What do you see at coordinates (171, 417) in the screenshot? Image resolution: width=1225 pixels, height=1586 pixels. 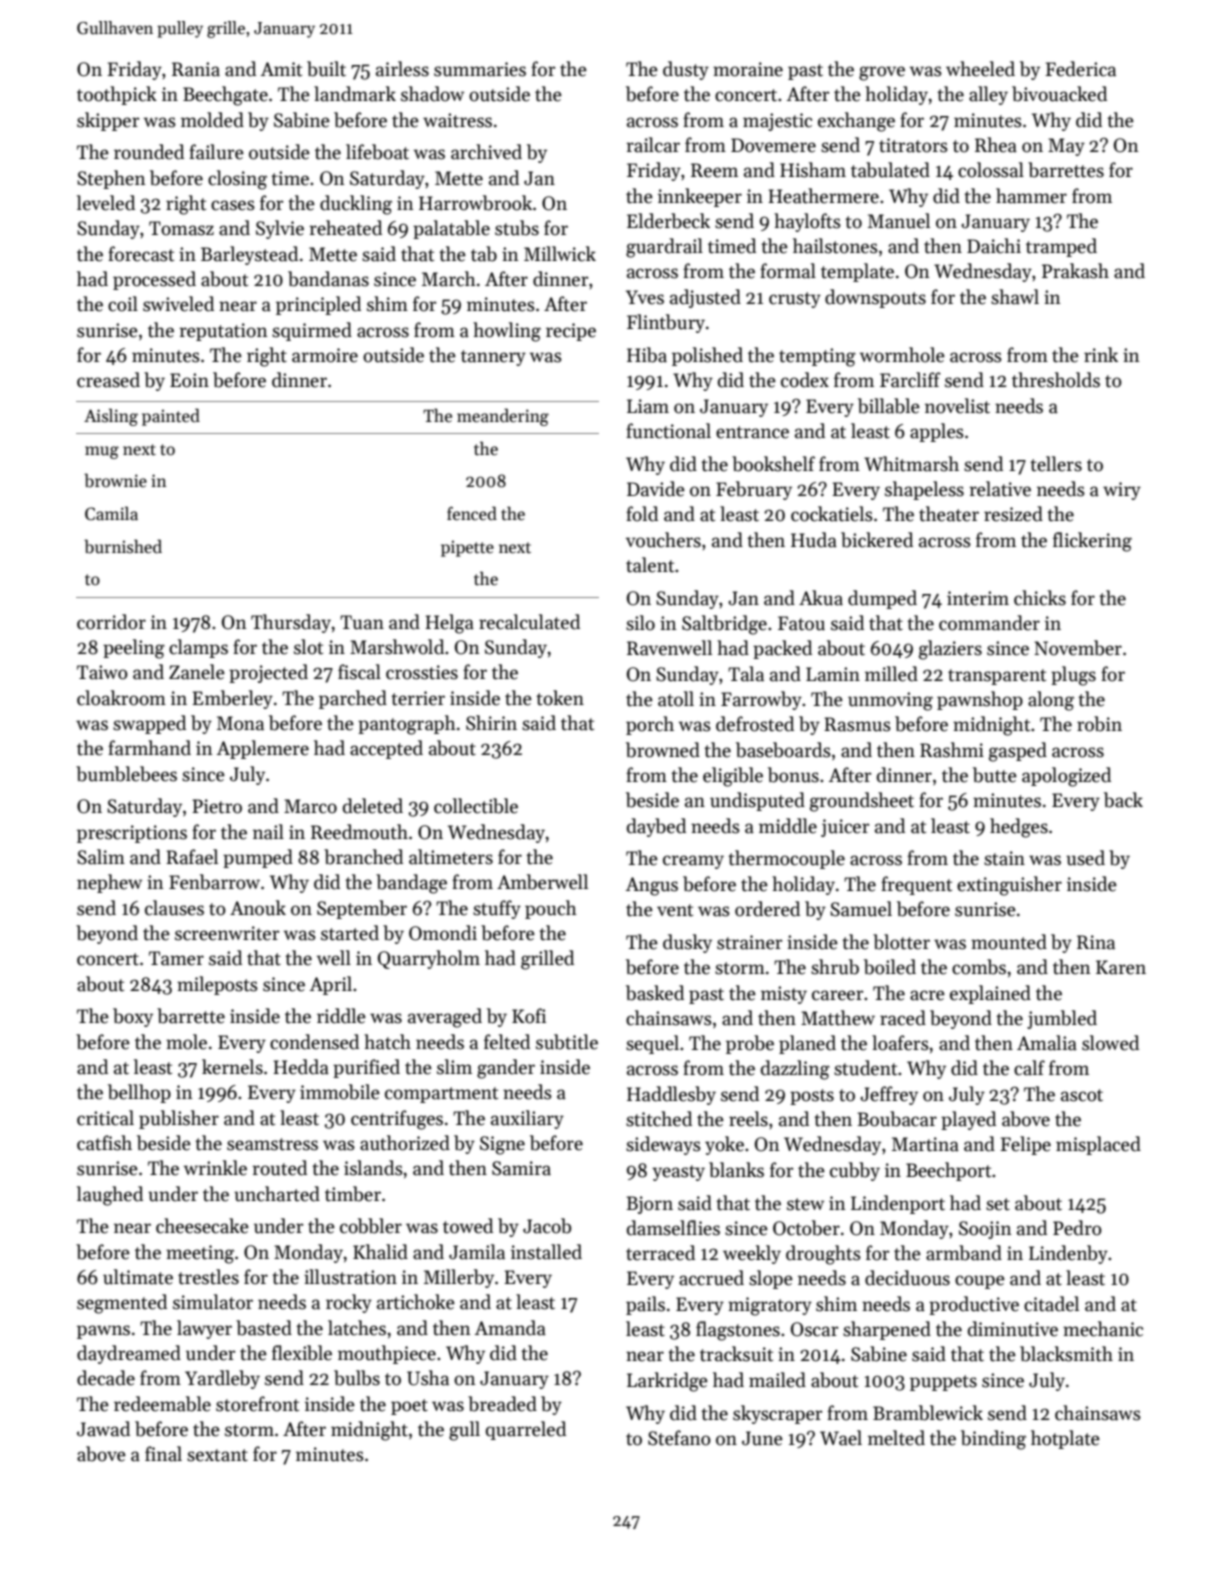 I see `painted` at bounding box center [171, 417].
